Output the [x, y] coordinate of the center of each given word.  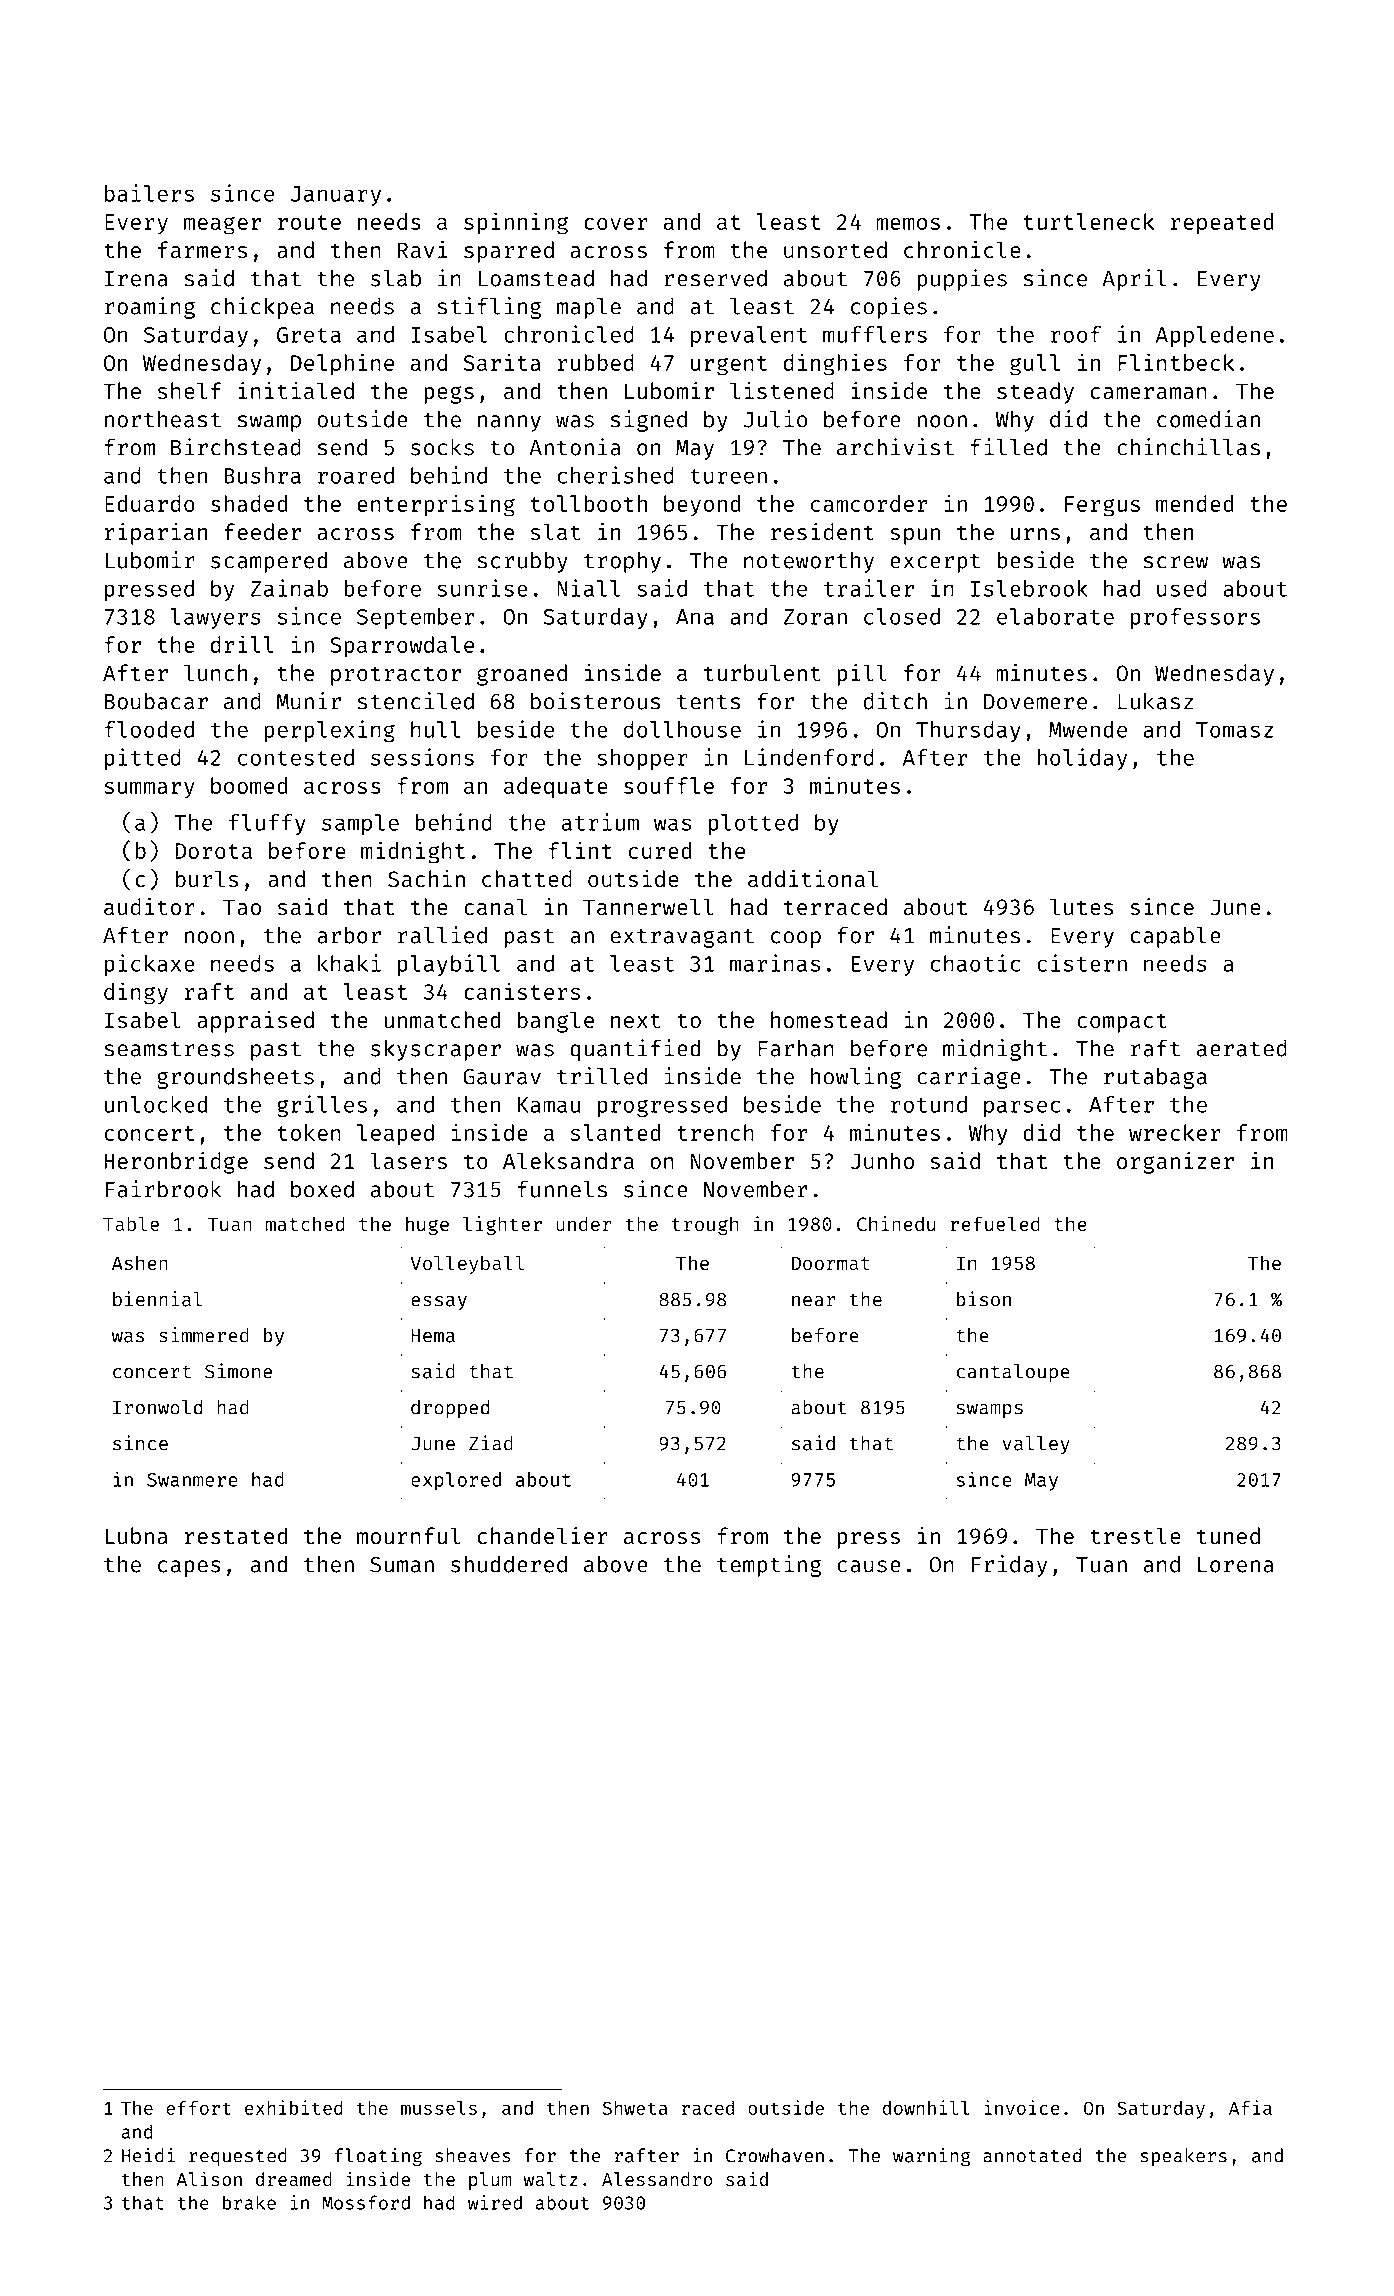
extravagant [682, 938]
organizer [1175, 1163]
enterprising [436, 505]
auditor [149, 906]
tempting [769, 1566]
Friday [1009, 1566]
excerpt [935, 563]
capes [189, 1568]
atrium [600, 822]
